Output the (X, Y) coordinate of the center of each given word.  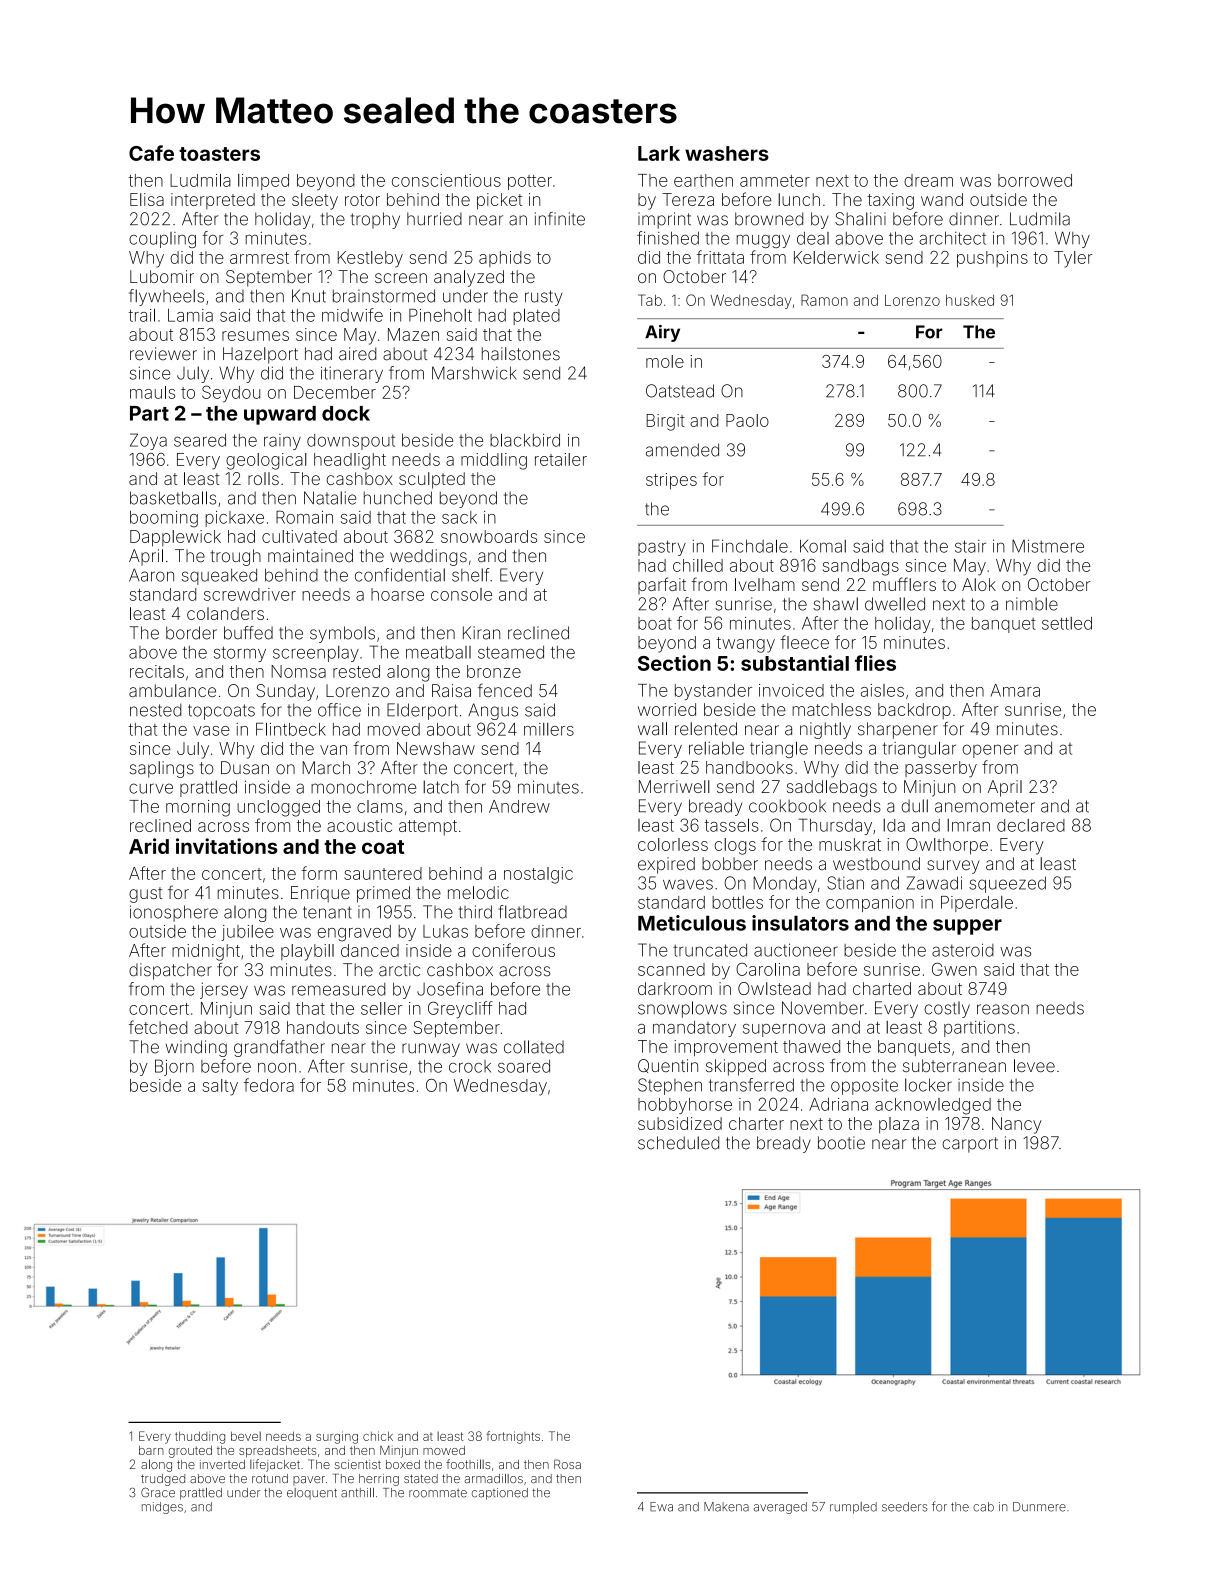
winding (196, 1048)
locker (928, 1085)
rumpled (853, 1508)
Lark (659, 153)
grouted (190, 1452)
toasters (219, 154)
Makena (726, 1507)
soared (524, 1066)
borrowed (1035, 180)
